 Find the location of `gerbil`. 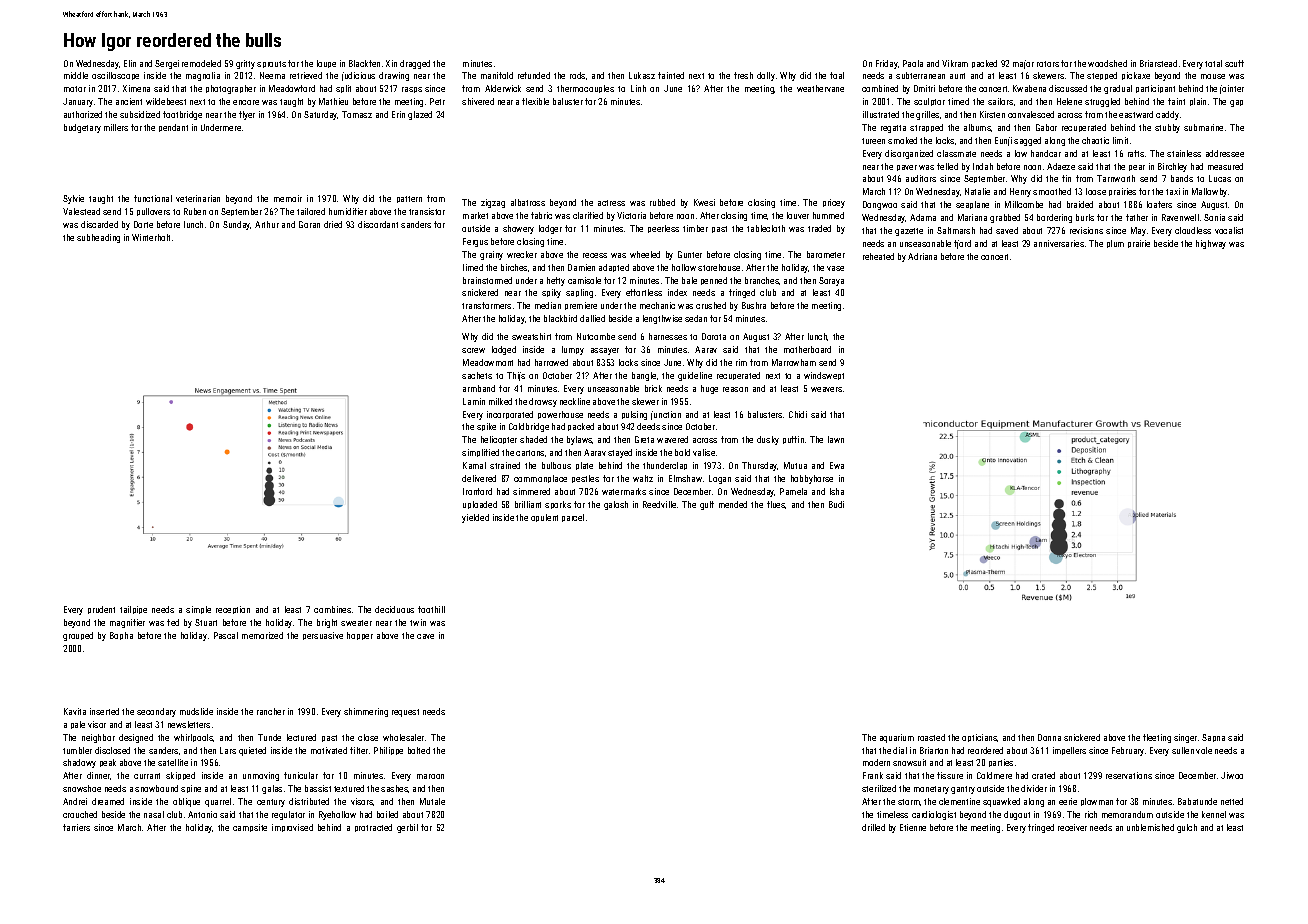

gerbil is located at coordinates (407, 828).
